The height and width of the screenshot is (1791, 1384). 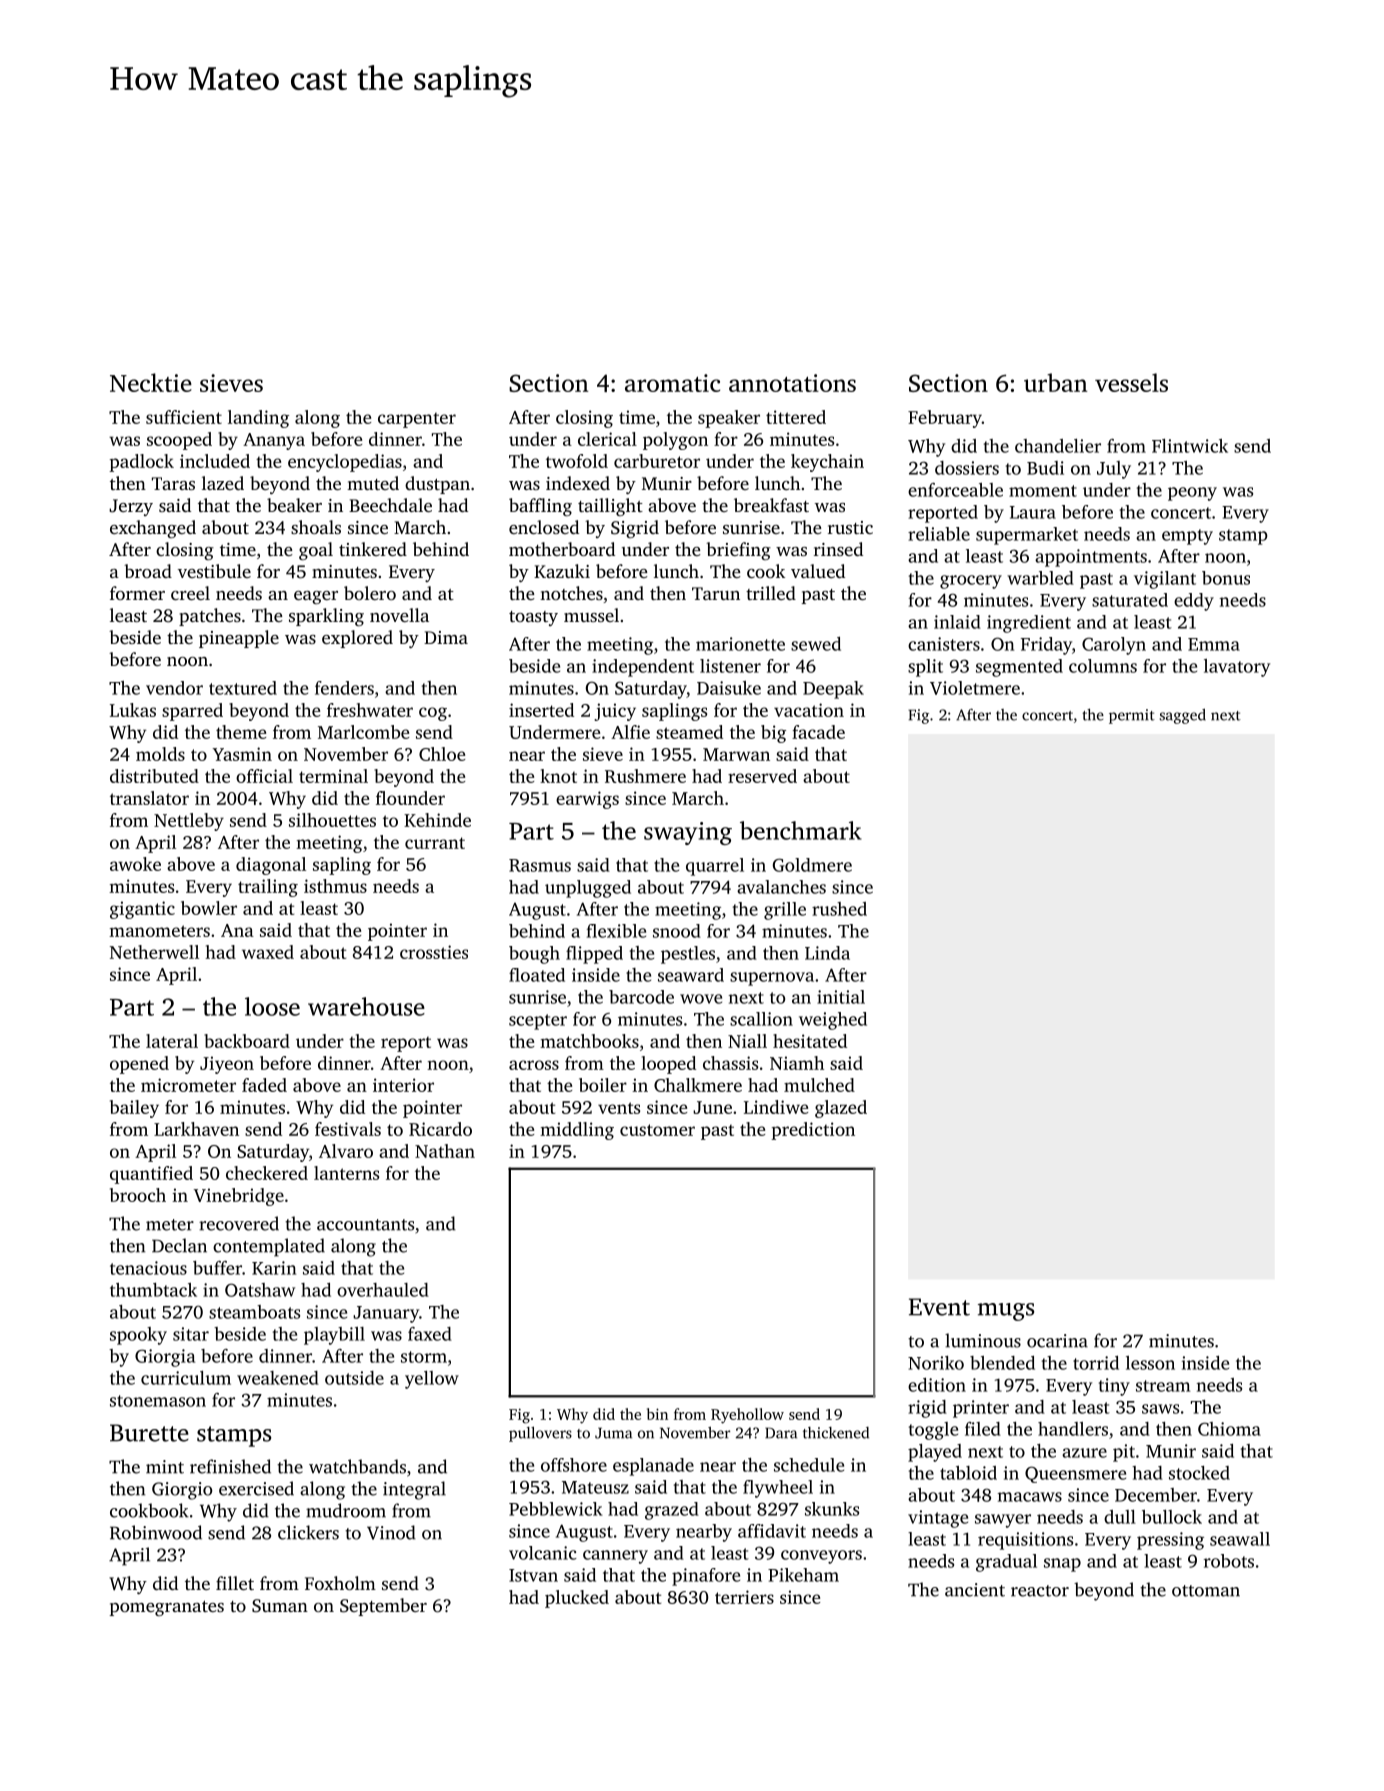 What do you see at coordinates (803, 1575) in the screenshot?
I see `Pikeham` at bounding box center [803, 1575].
